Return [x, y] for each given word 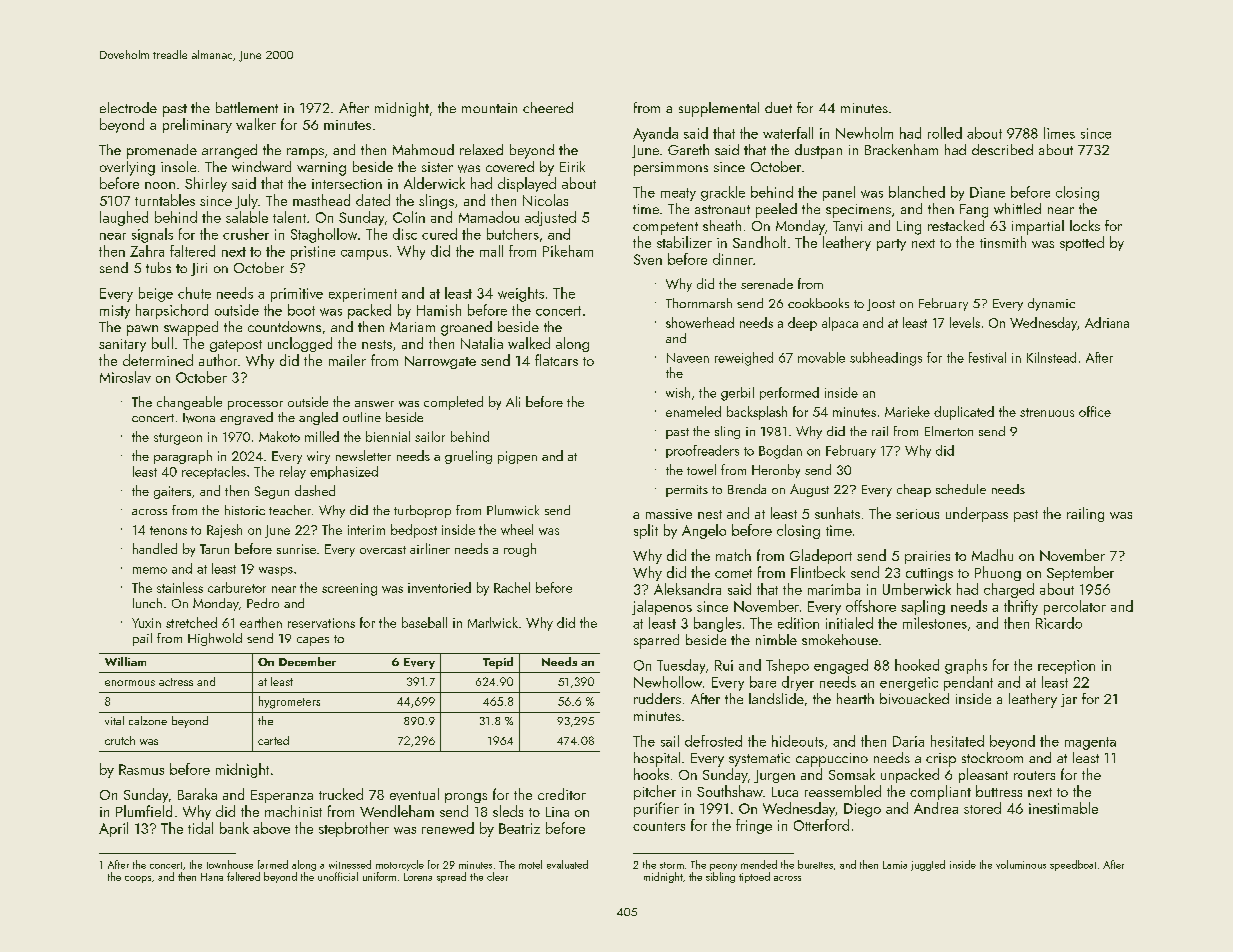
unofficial [338, 876]
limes [1059, 133]
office [1095, 411]
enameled [693, 411]
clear [497, 876]
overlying [127, 168]
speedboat [1073, 865]
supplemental [719, 109]
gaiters [172, 492]
